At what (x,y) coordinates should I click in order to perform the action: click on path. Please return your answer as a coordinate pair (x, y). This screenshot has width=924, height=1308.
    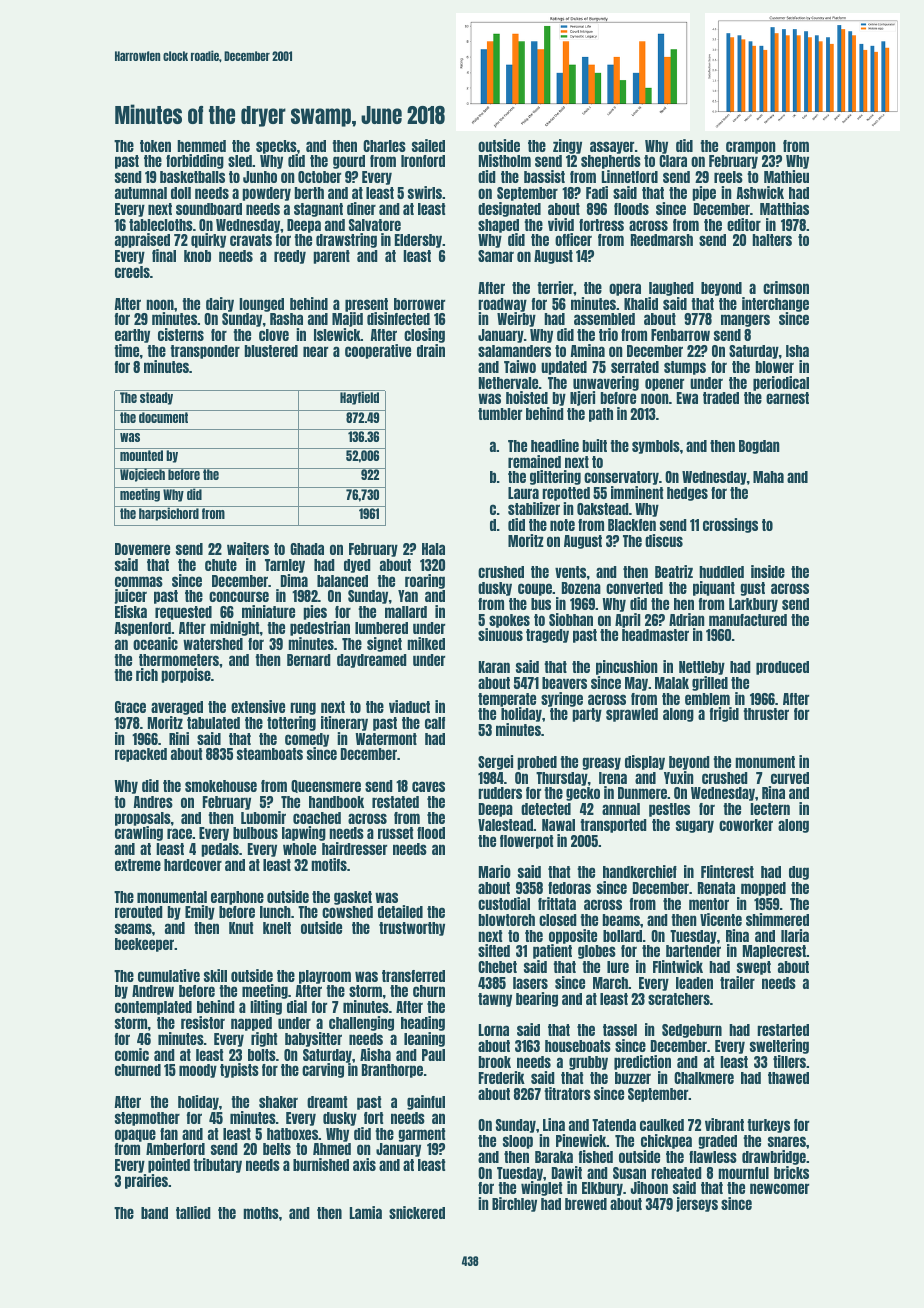
    Looking at the image, I should click on (601, 415).
